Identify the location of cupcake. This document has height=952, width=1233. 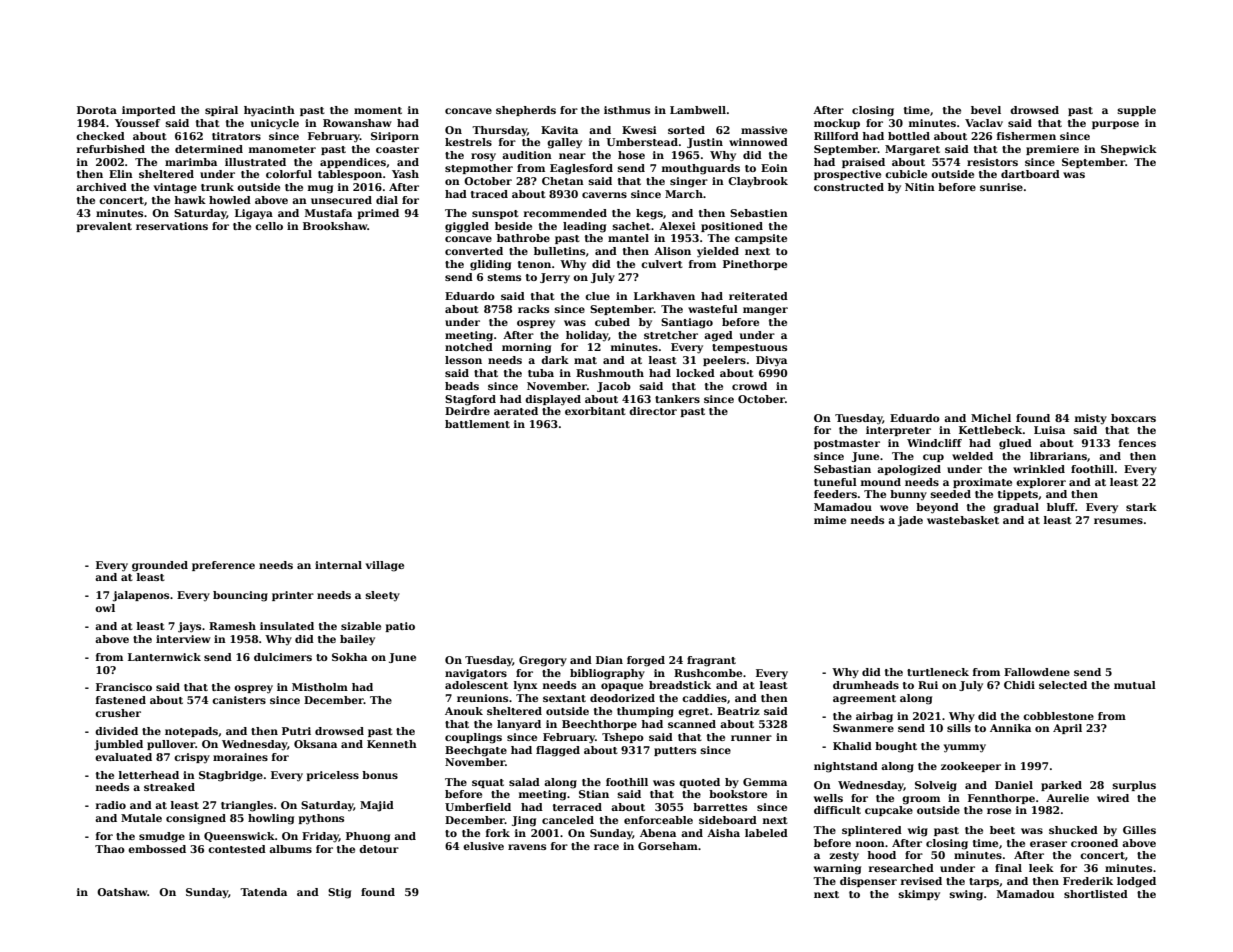
(889, 811).
